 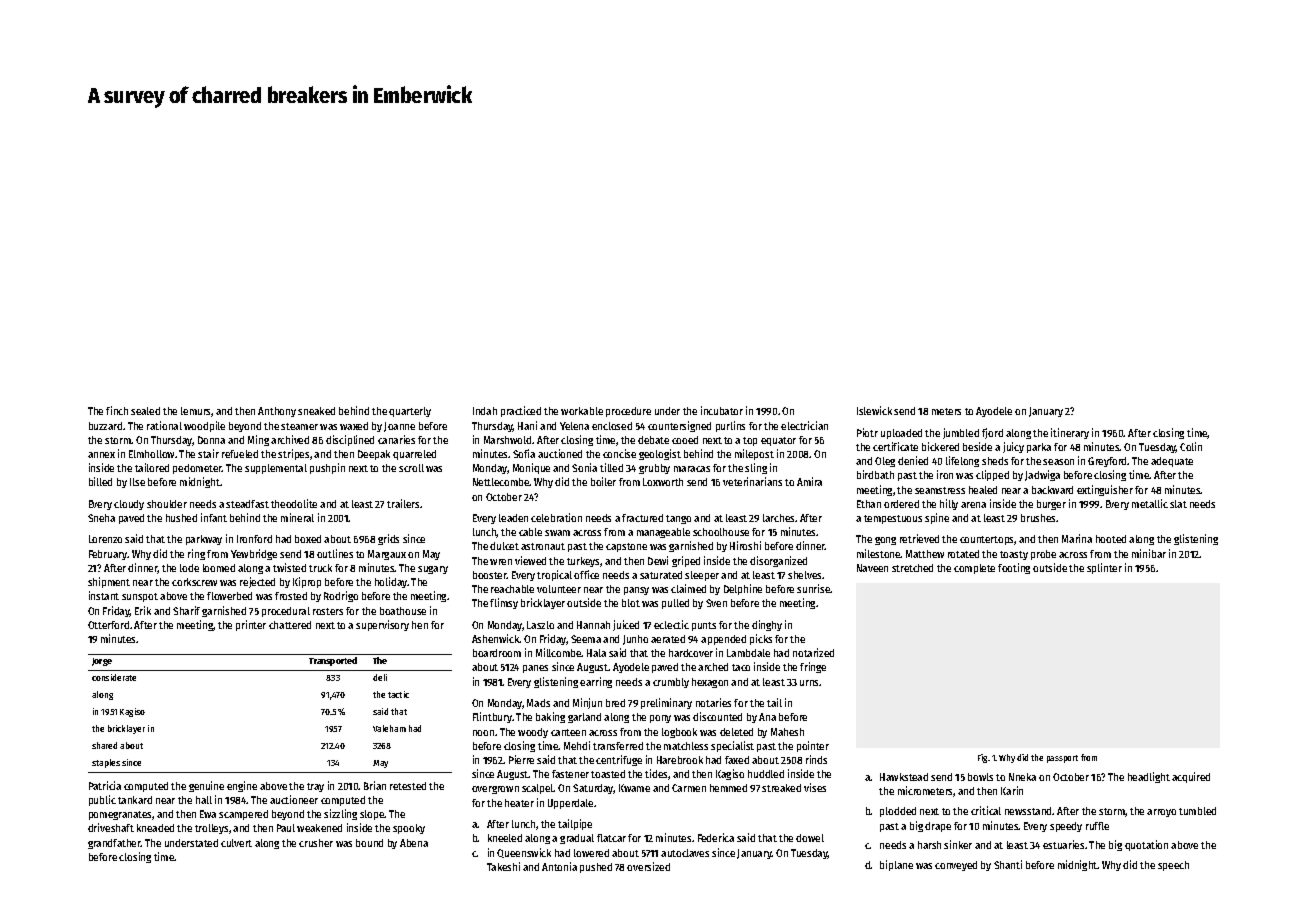 I want to click on passport, so click(x=1062, y=759).
